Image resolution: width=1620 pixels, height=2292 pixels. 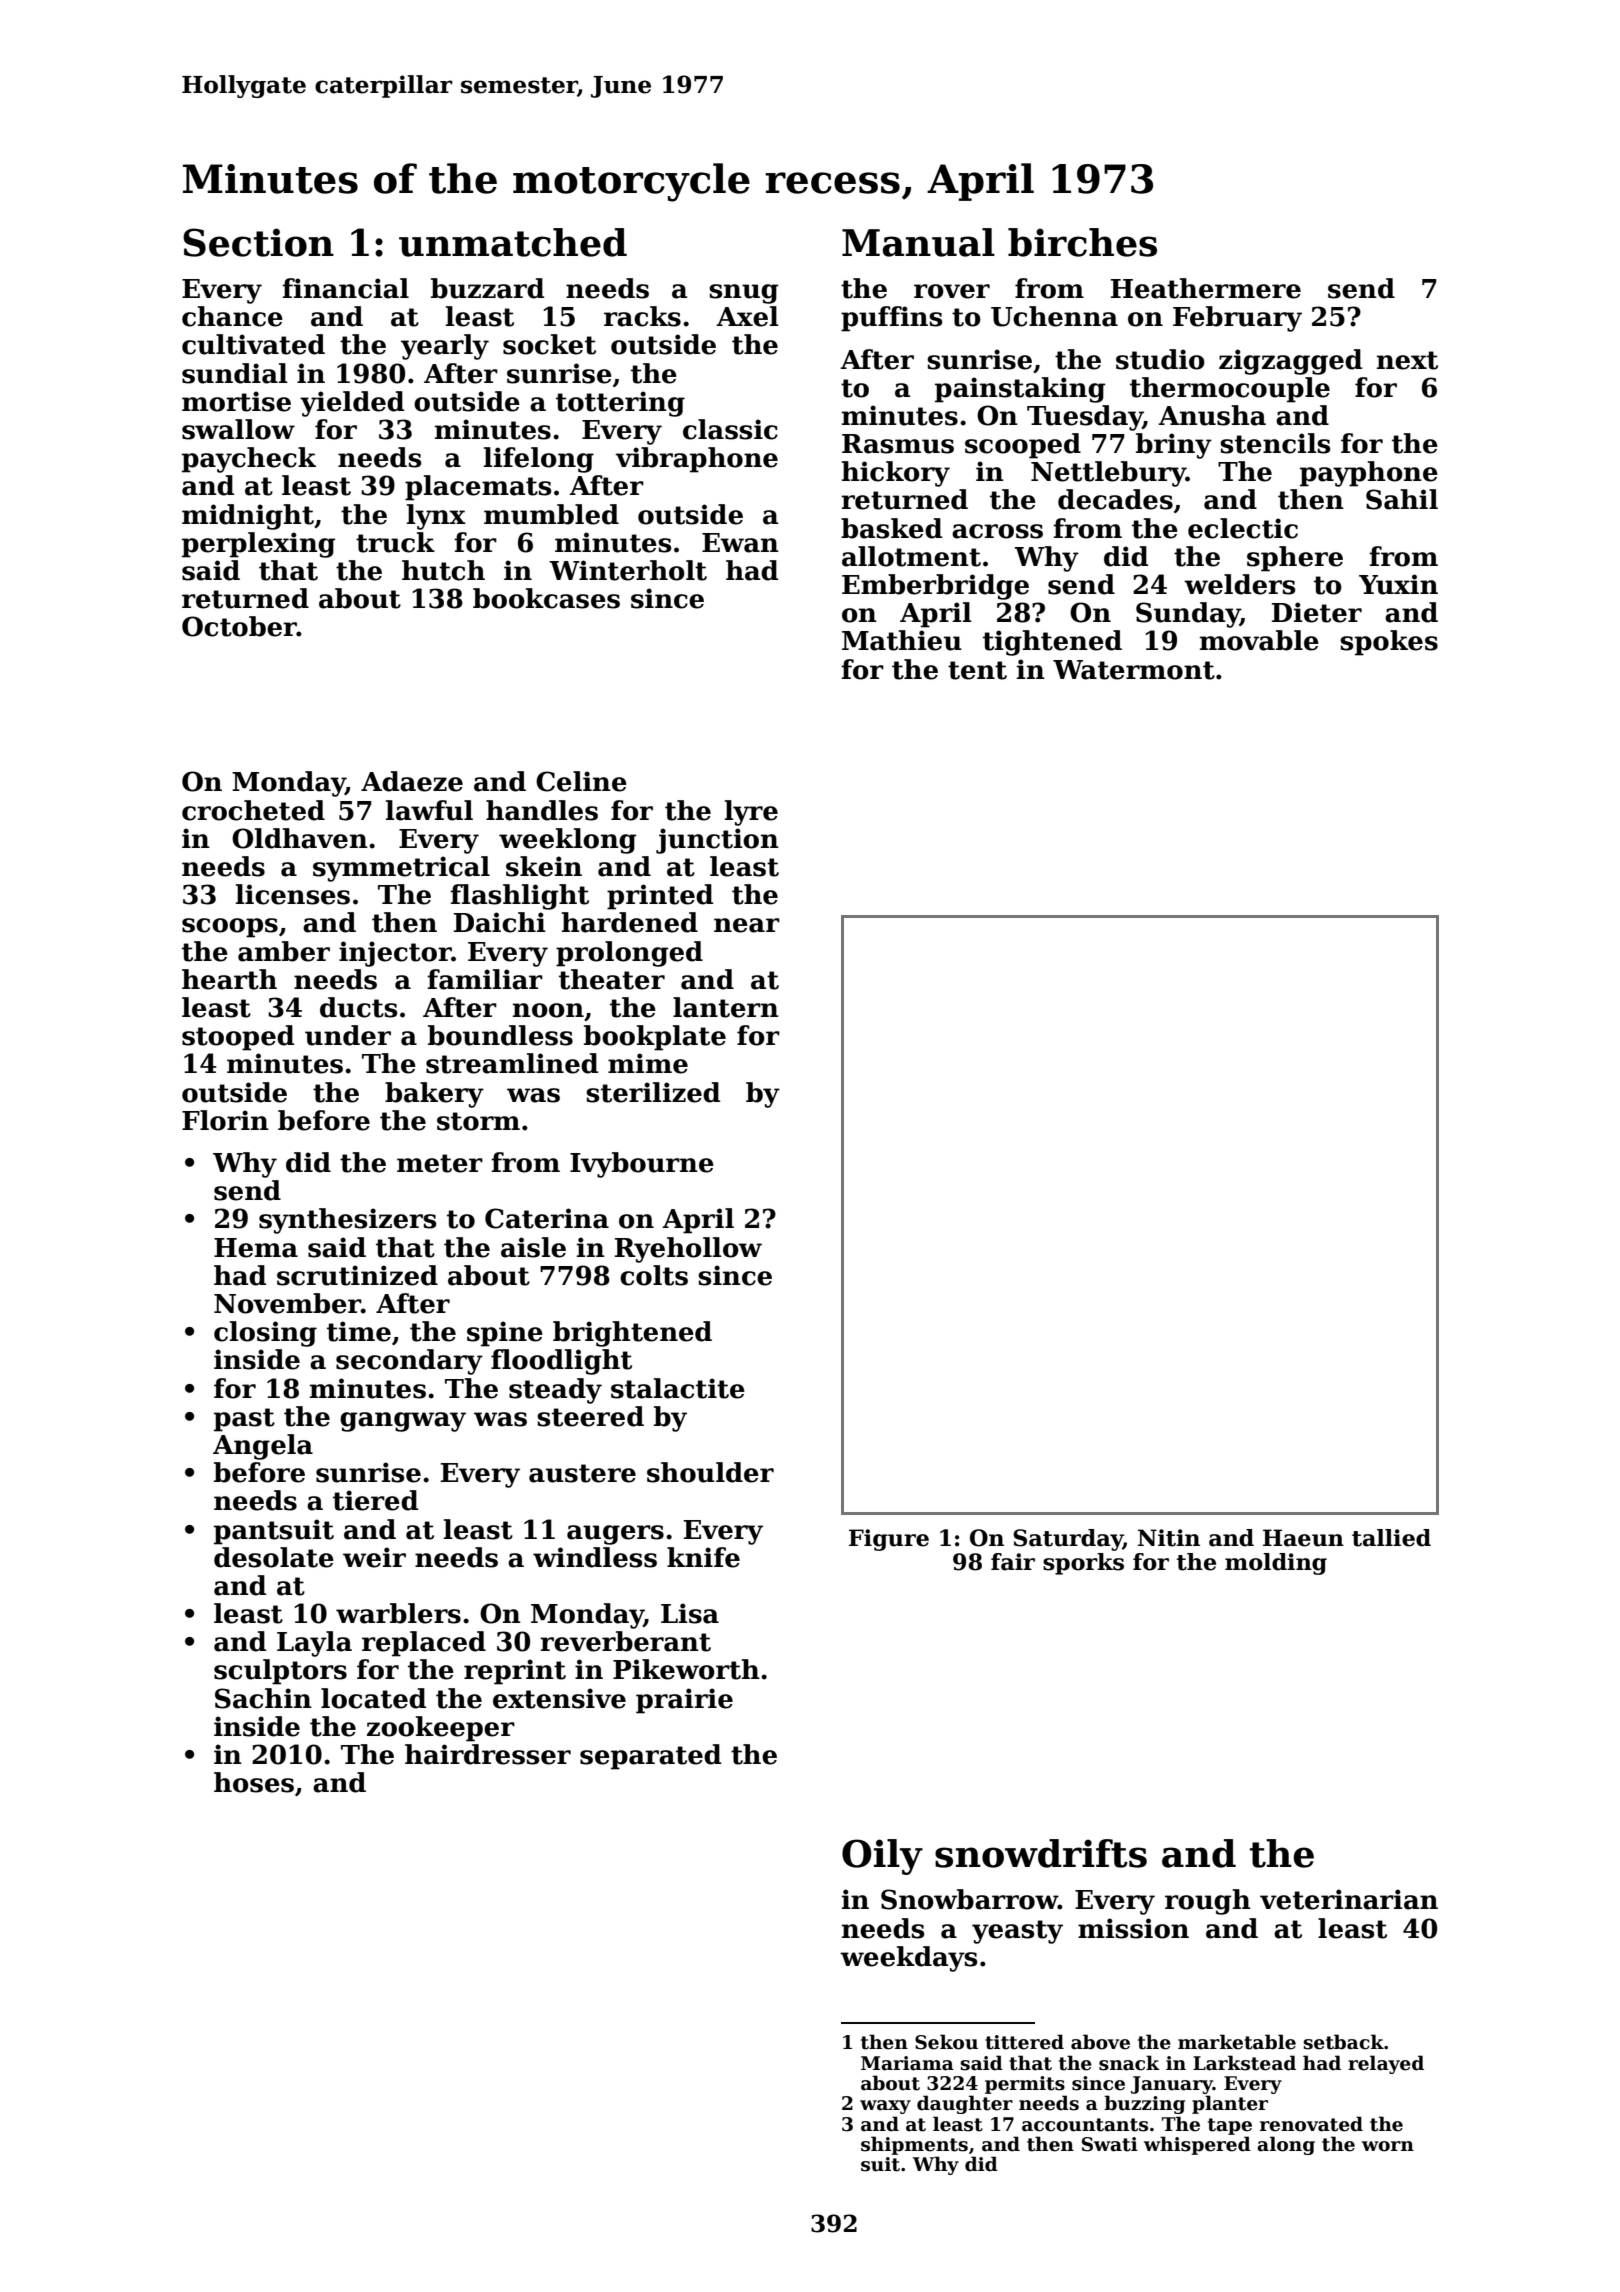 What do you see at coordinates (1206, 288) in the document?
I see `Heathermere` at bounding box center [1206, 288].
